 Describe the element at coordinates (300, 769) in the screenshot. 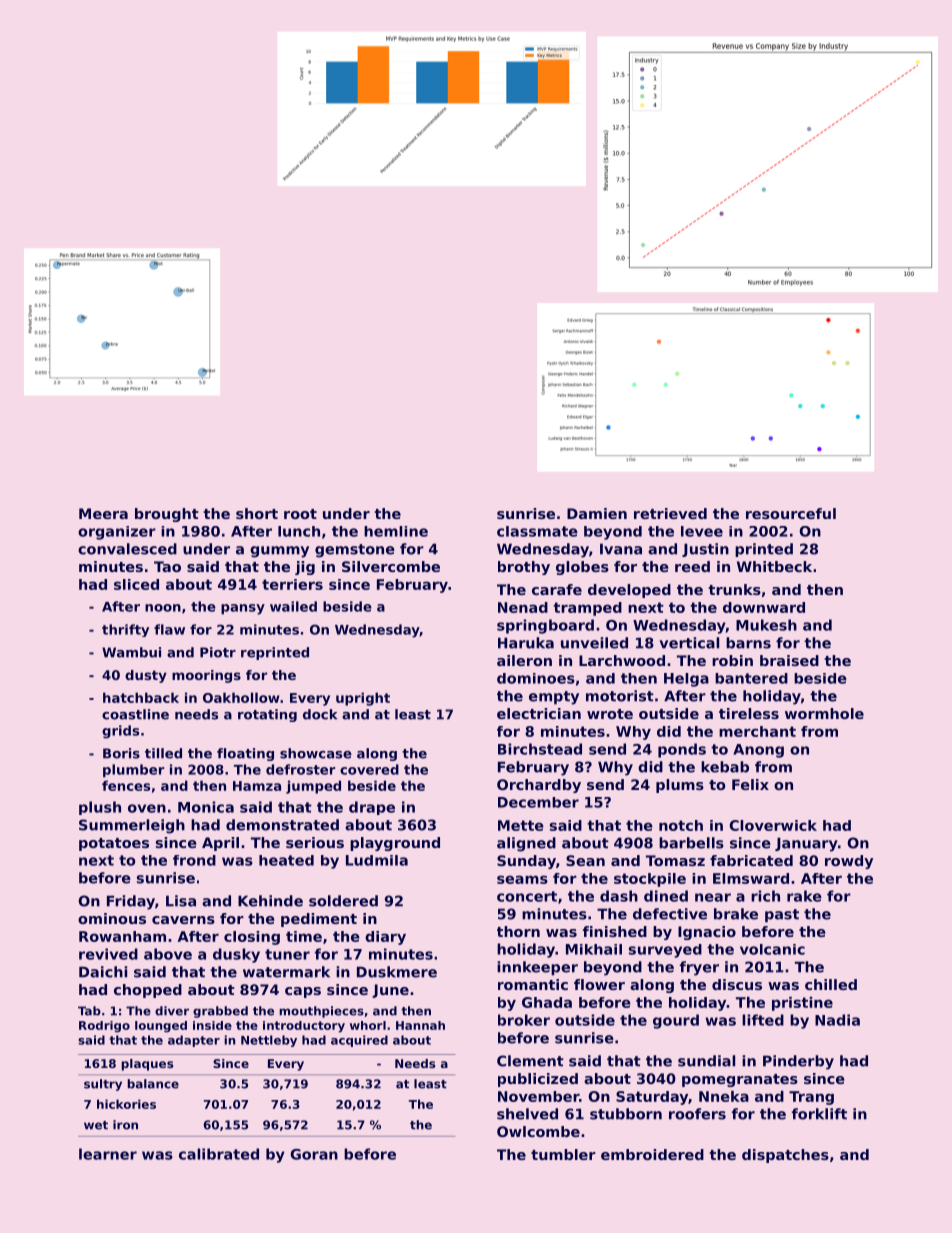

I see `defroster` at that location.
